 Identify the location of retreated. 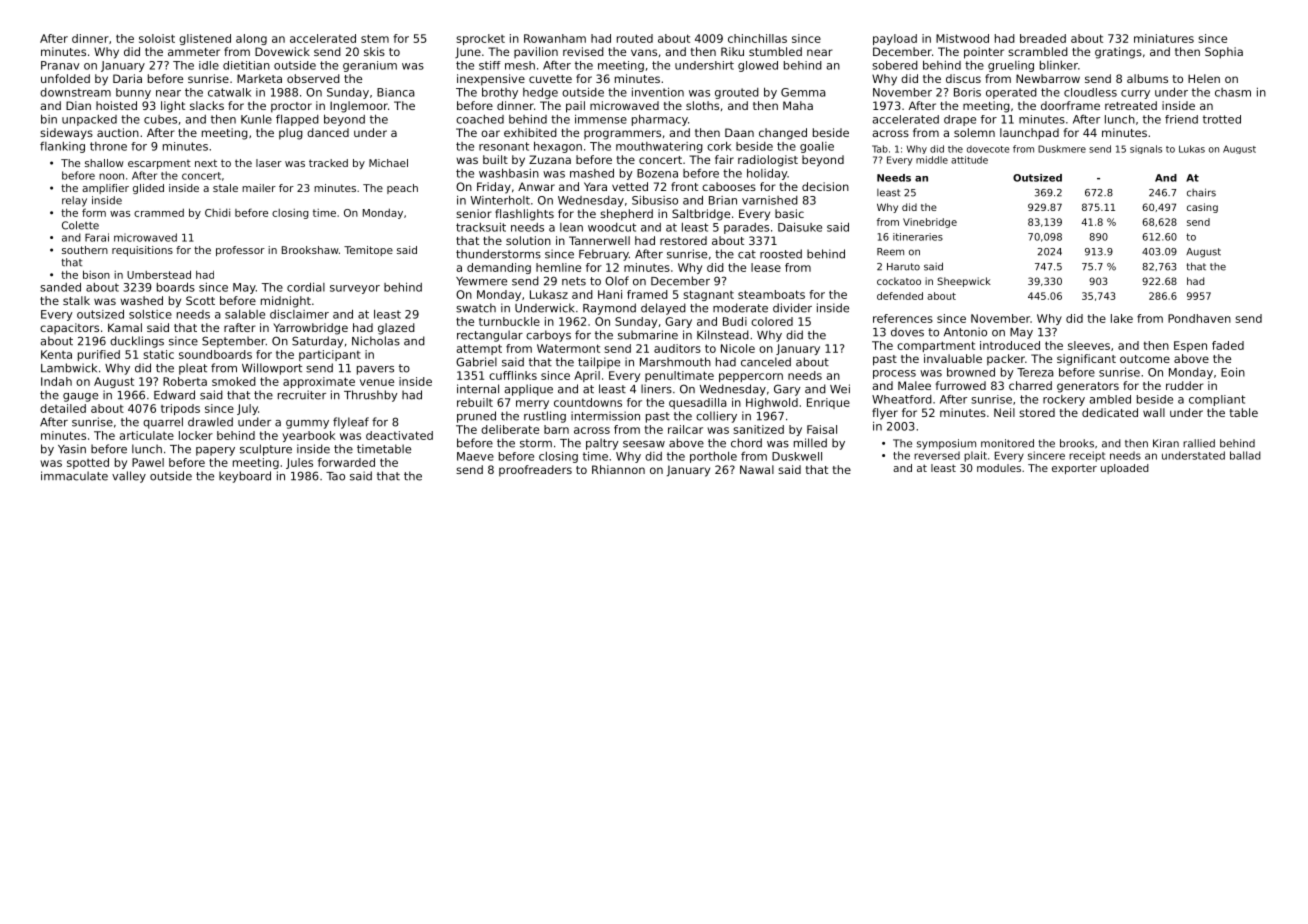
(1131, 105).
